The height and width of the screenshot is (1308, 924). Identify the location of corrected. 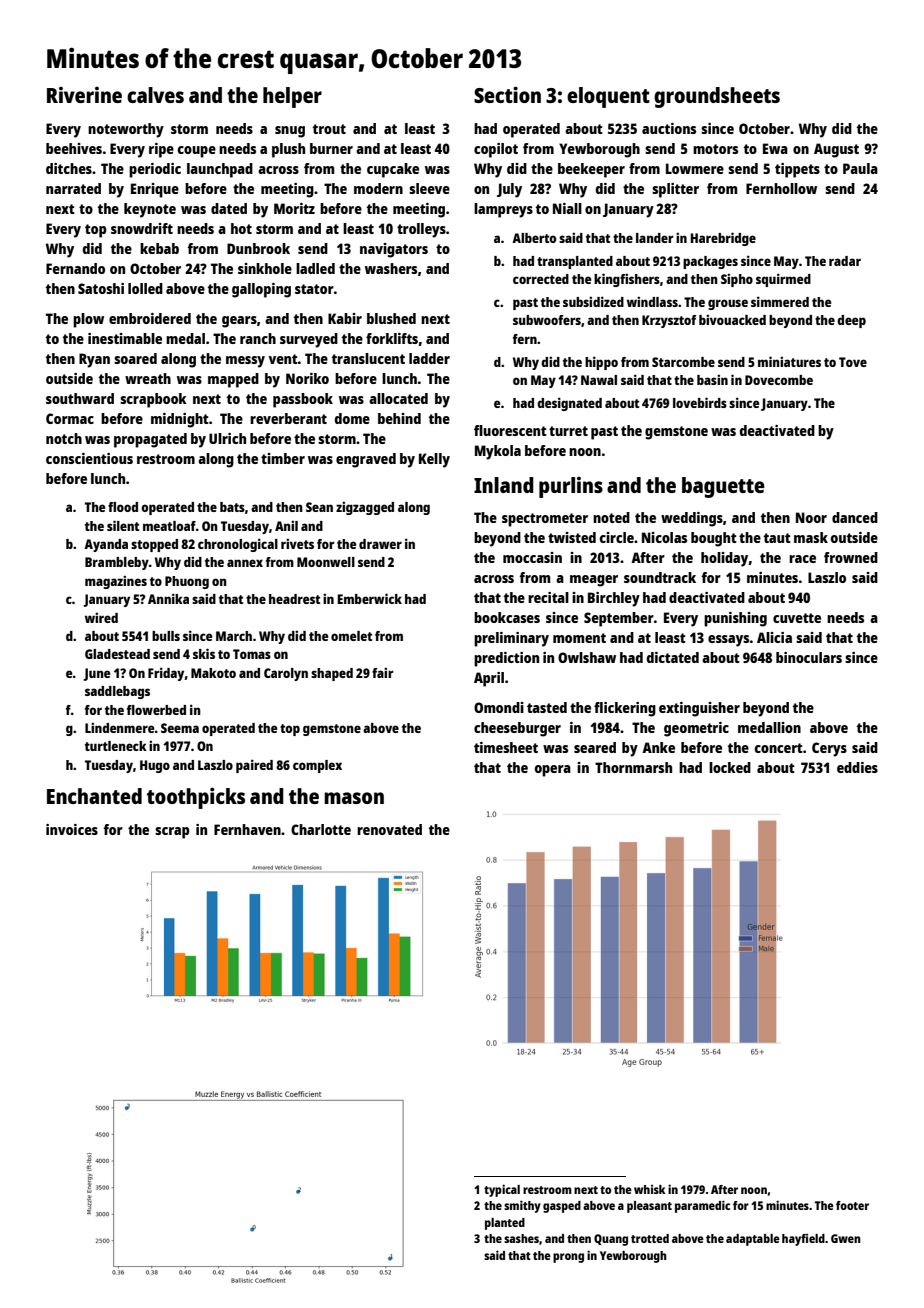
(541, 279).
